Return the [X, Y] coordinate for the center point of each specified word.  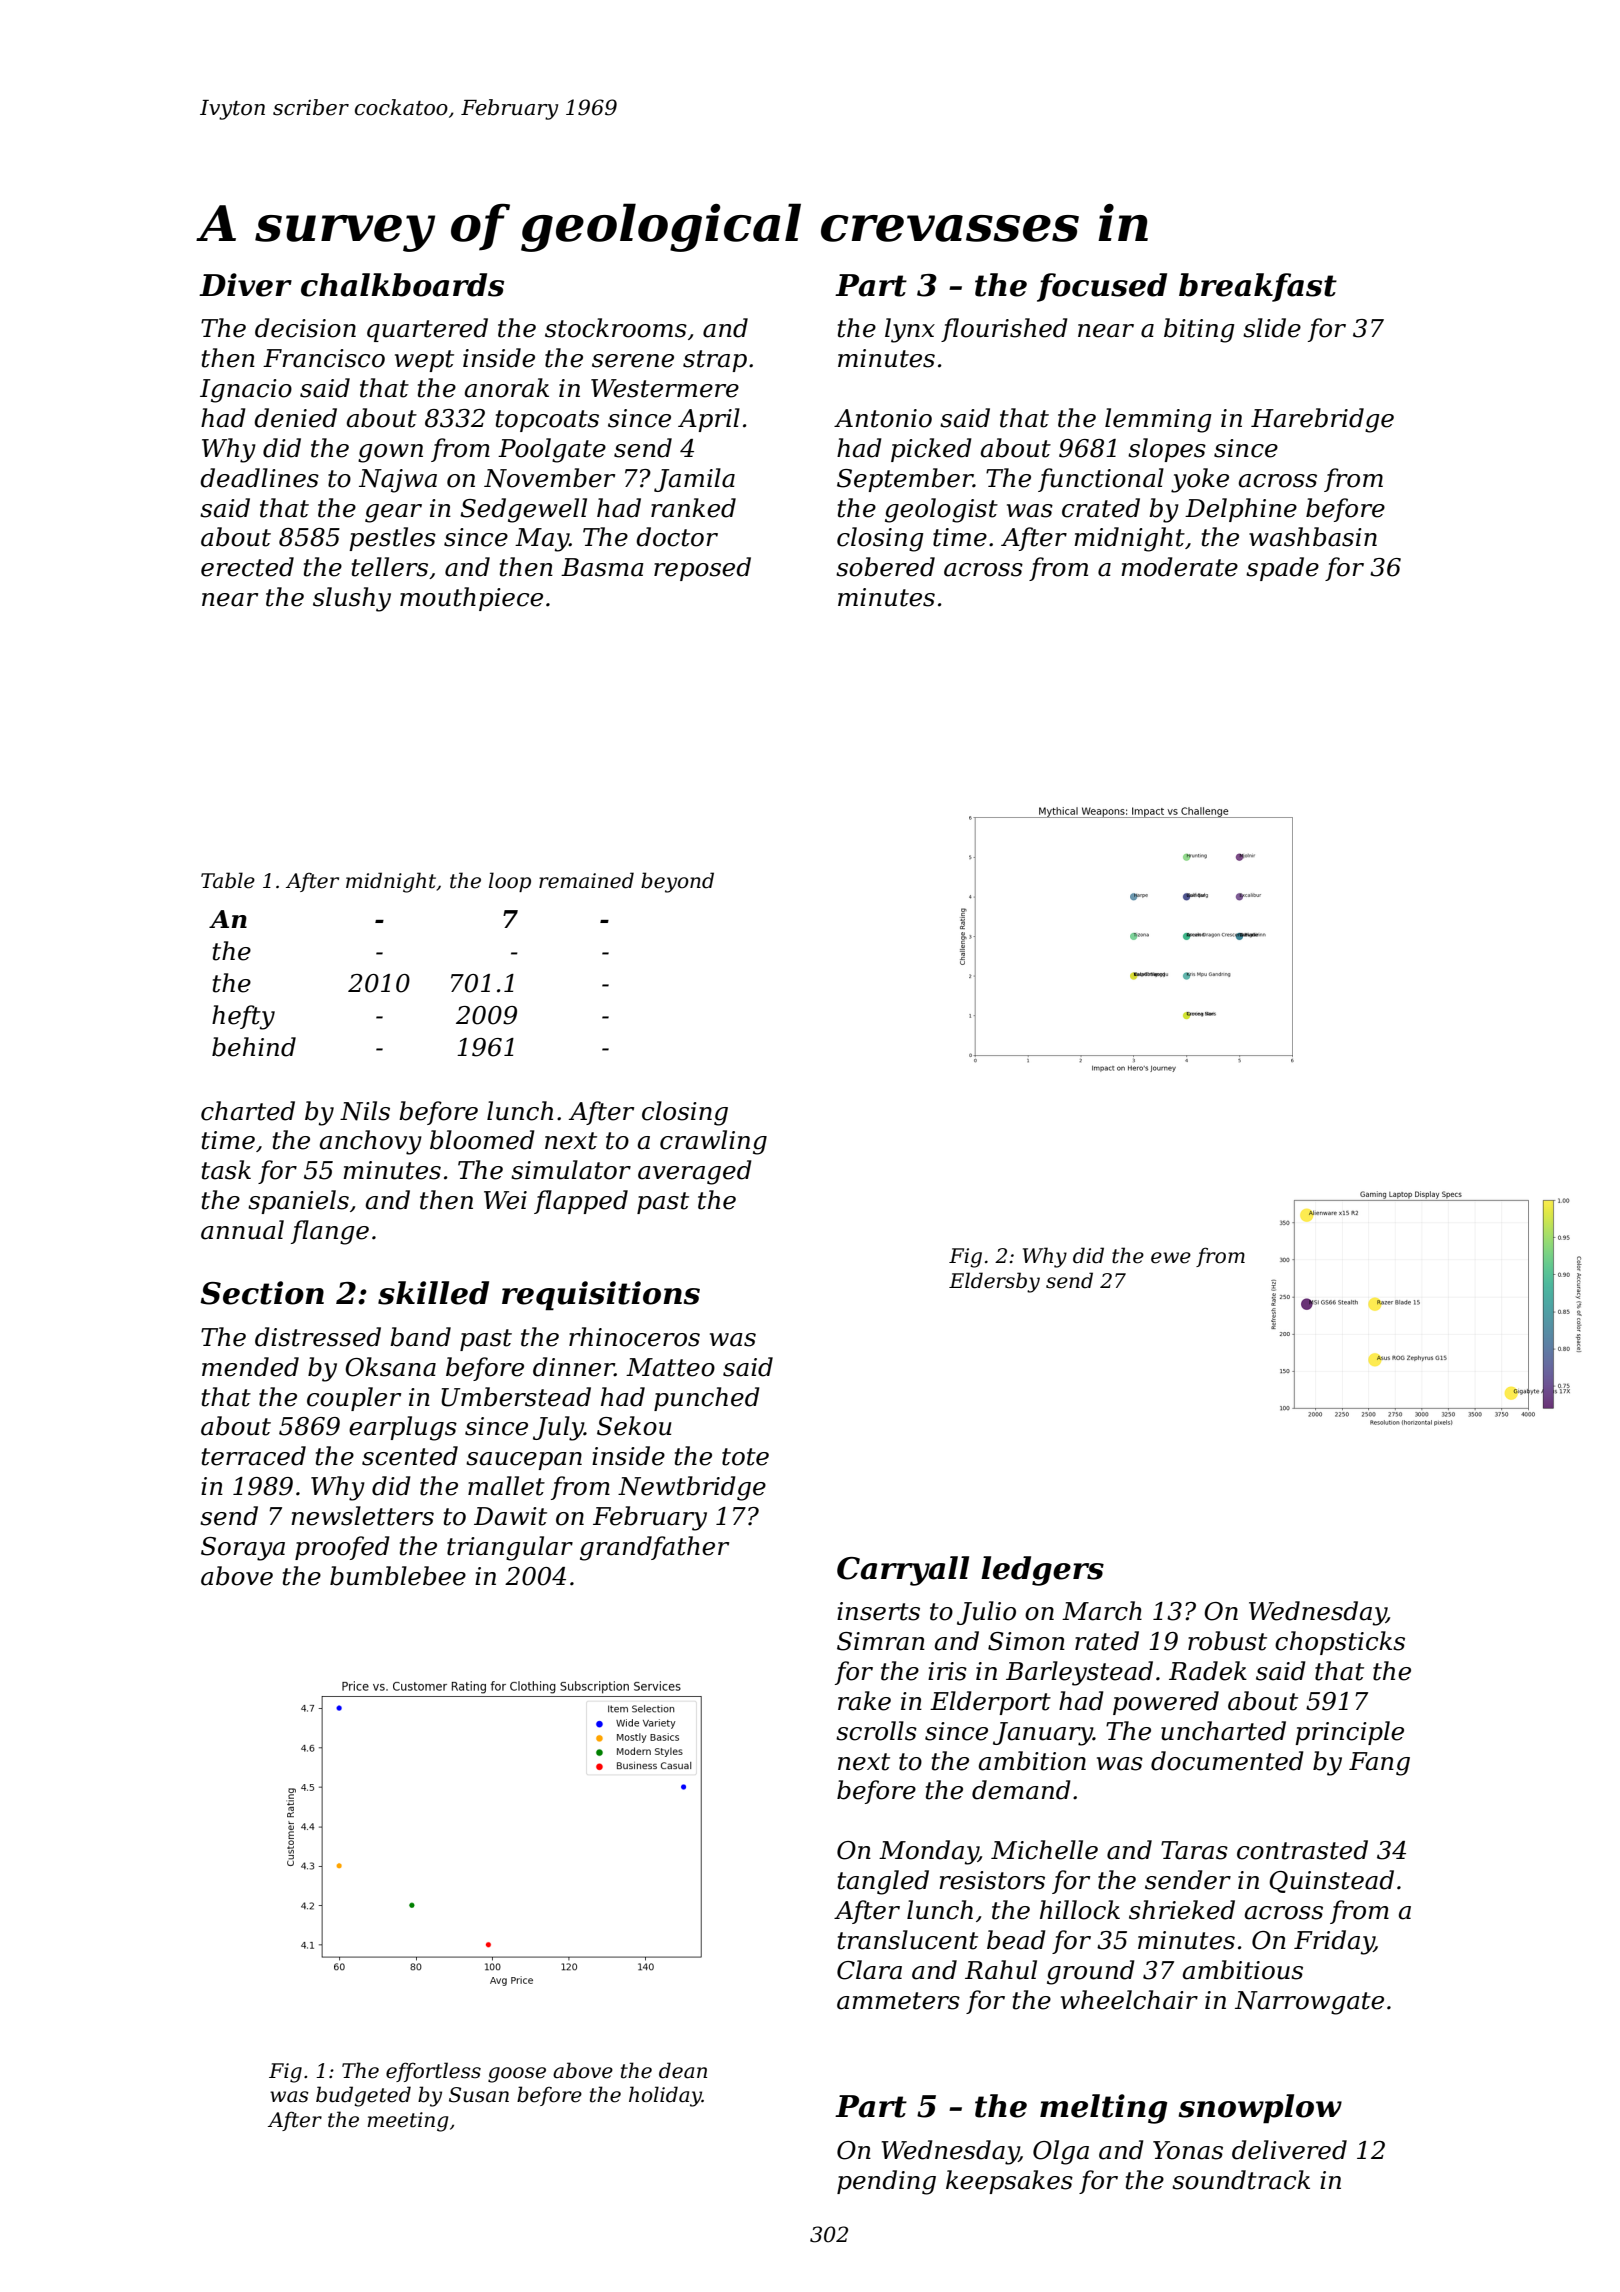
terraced [254, 1456]
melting [1103, 2109]
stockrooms [616, 328]
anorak [506, 388]
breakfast [1258, 287]
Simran [881, 1641]
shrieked [1182, 1910]
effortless [433, 2072]
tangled [883, 1882]
